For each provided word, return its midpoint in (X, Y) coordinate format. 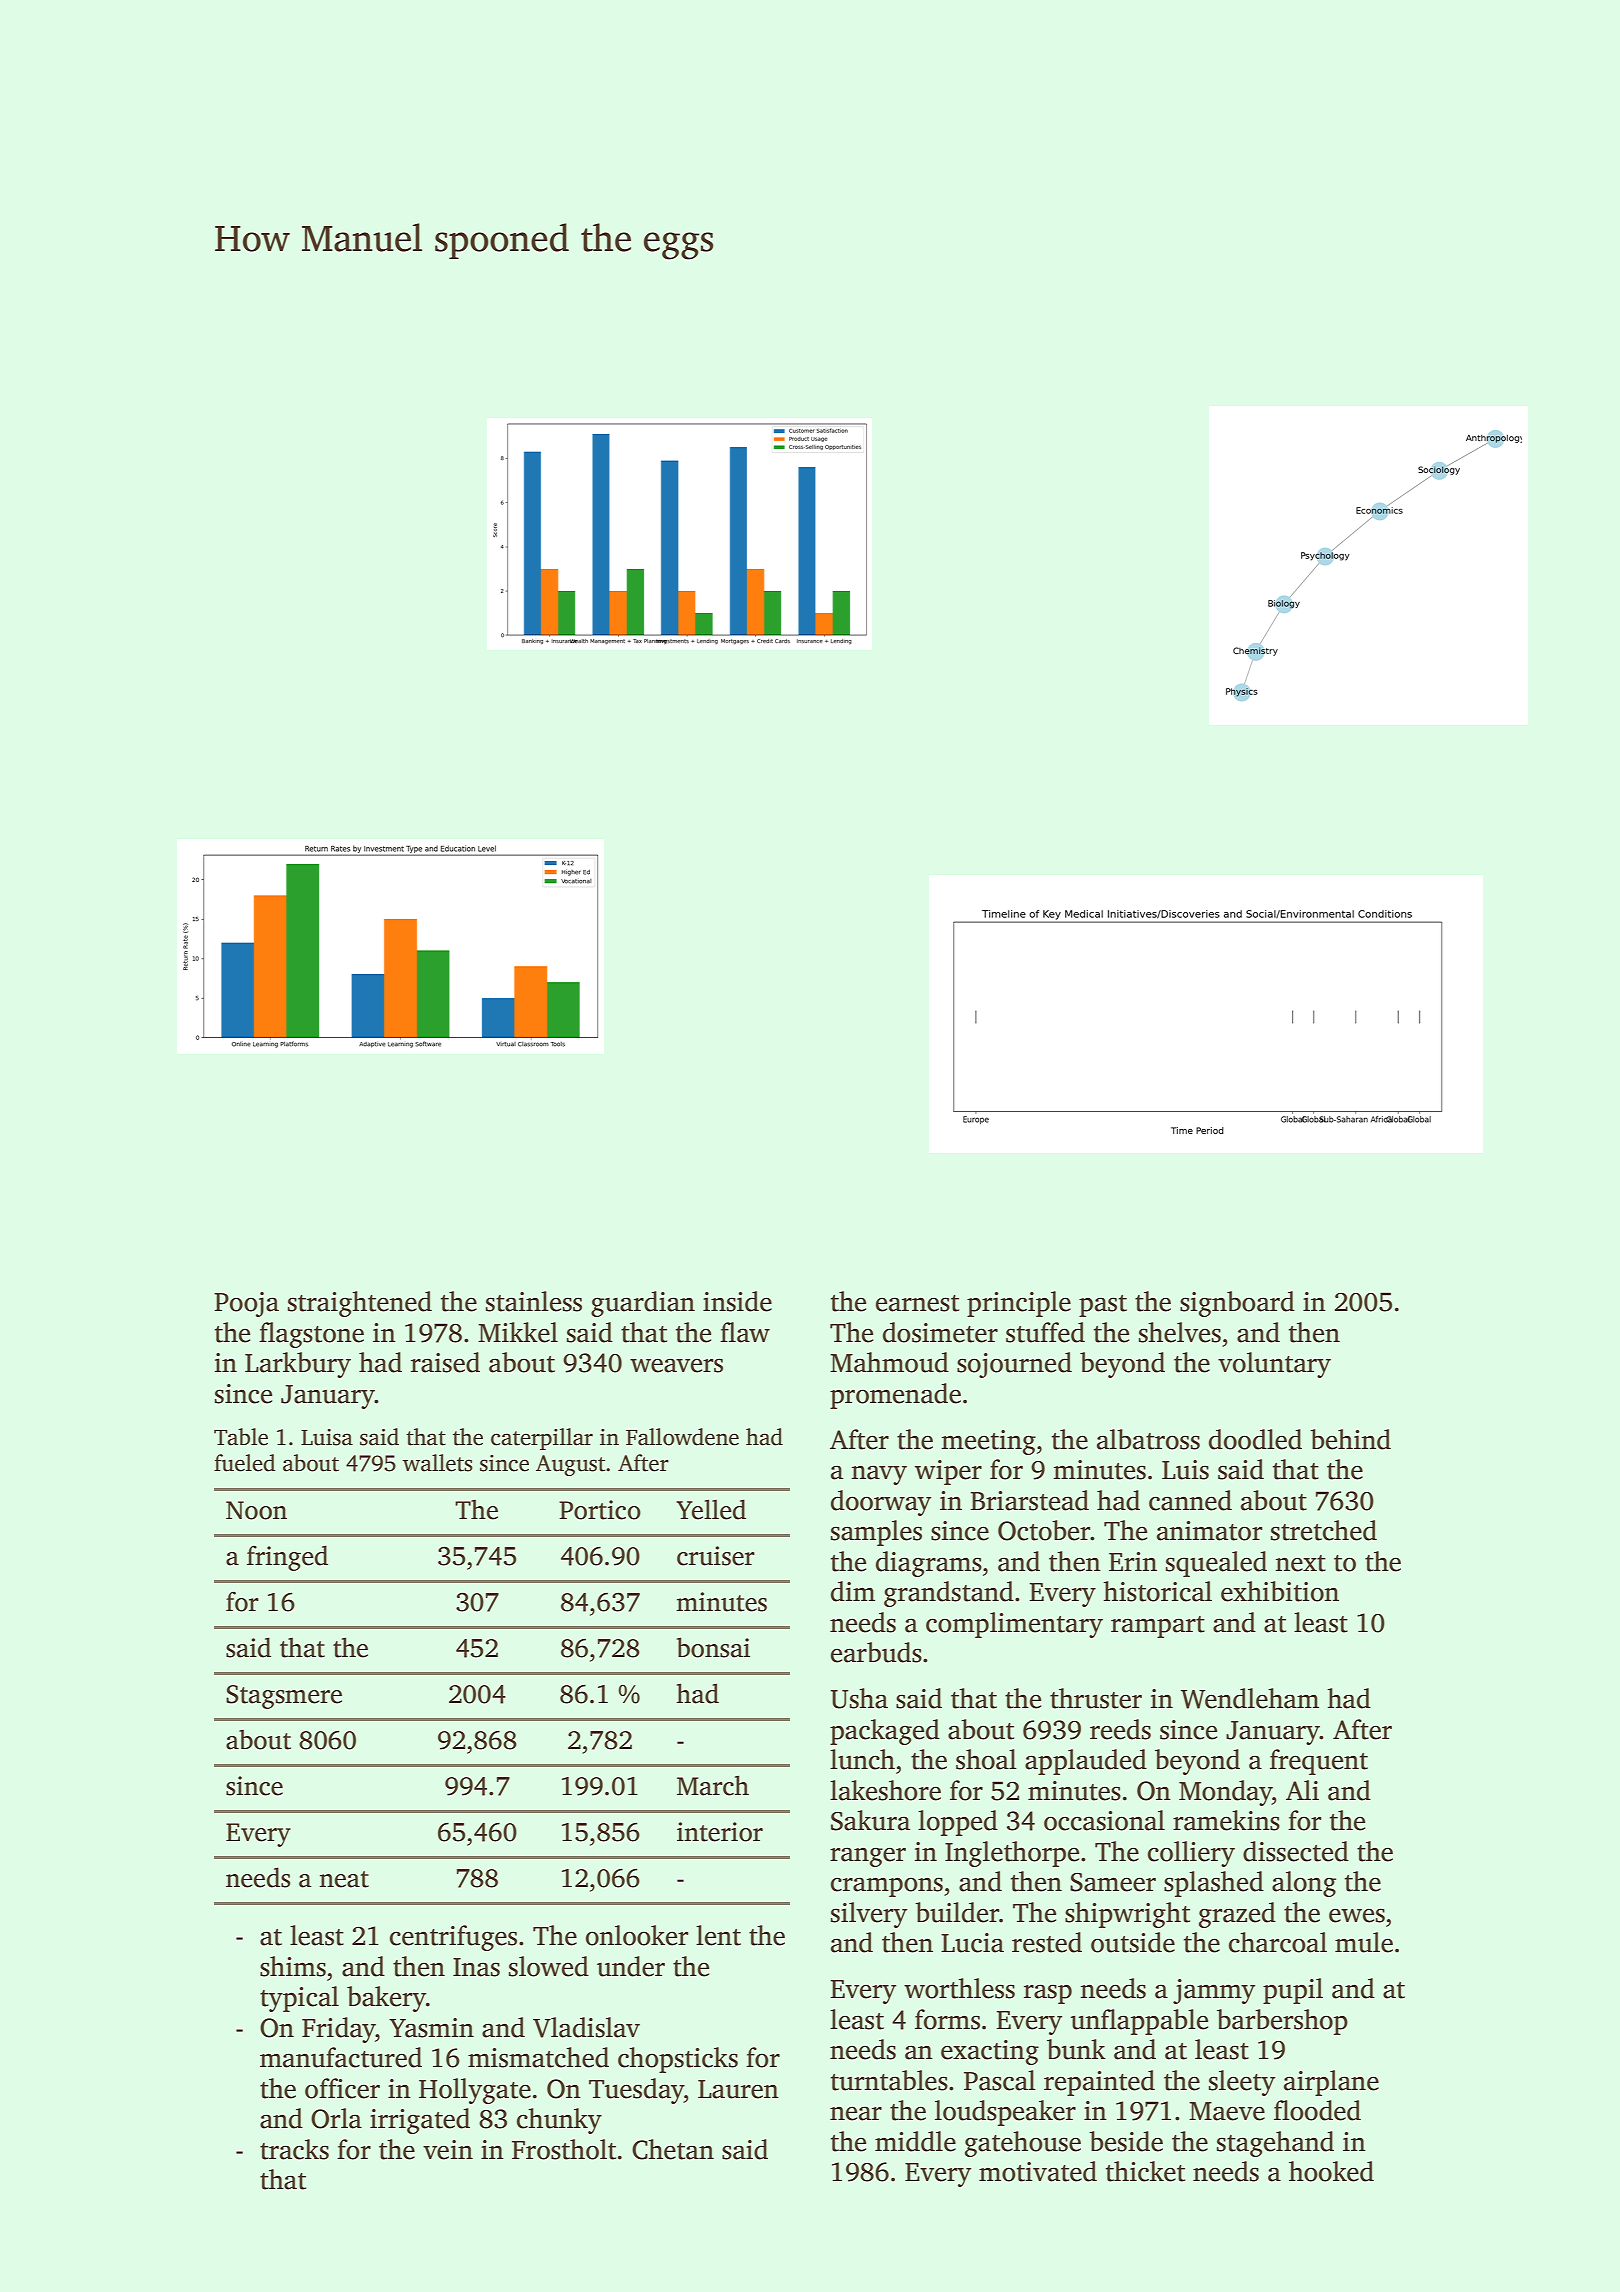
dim (853, 1591)
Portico (600, 1510)
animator (1209, 1531)
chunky (559, 2121)
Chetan (673, 2149)
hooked (1331, 2171)
